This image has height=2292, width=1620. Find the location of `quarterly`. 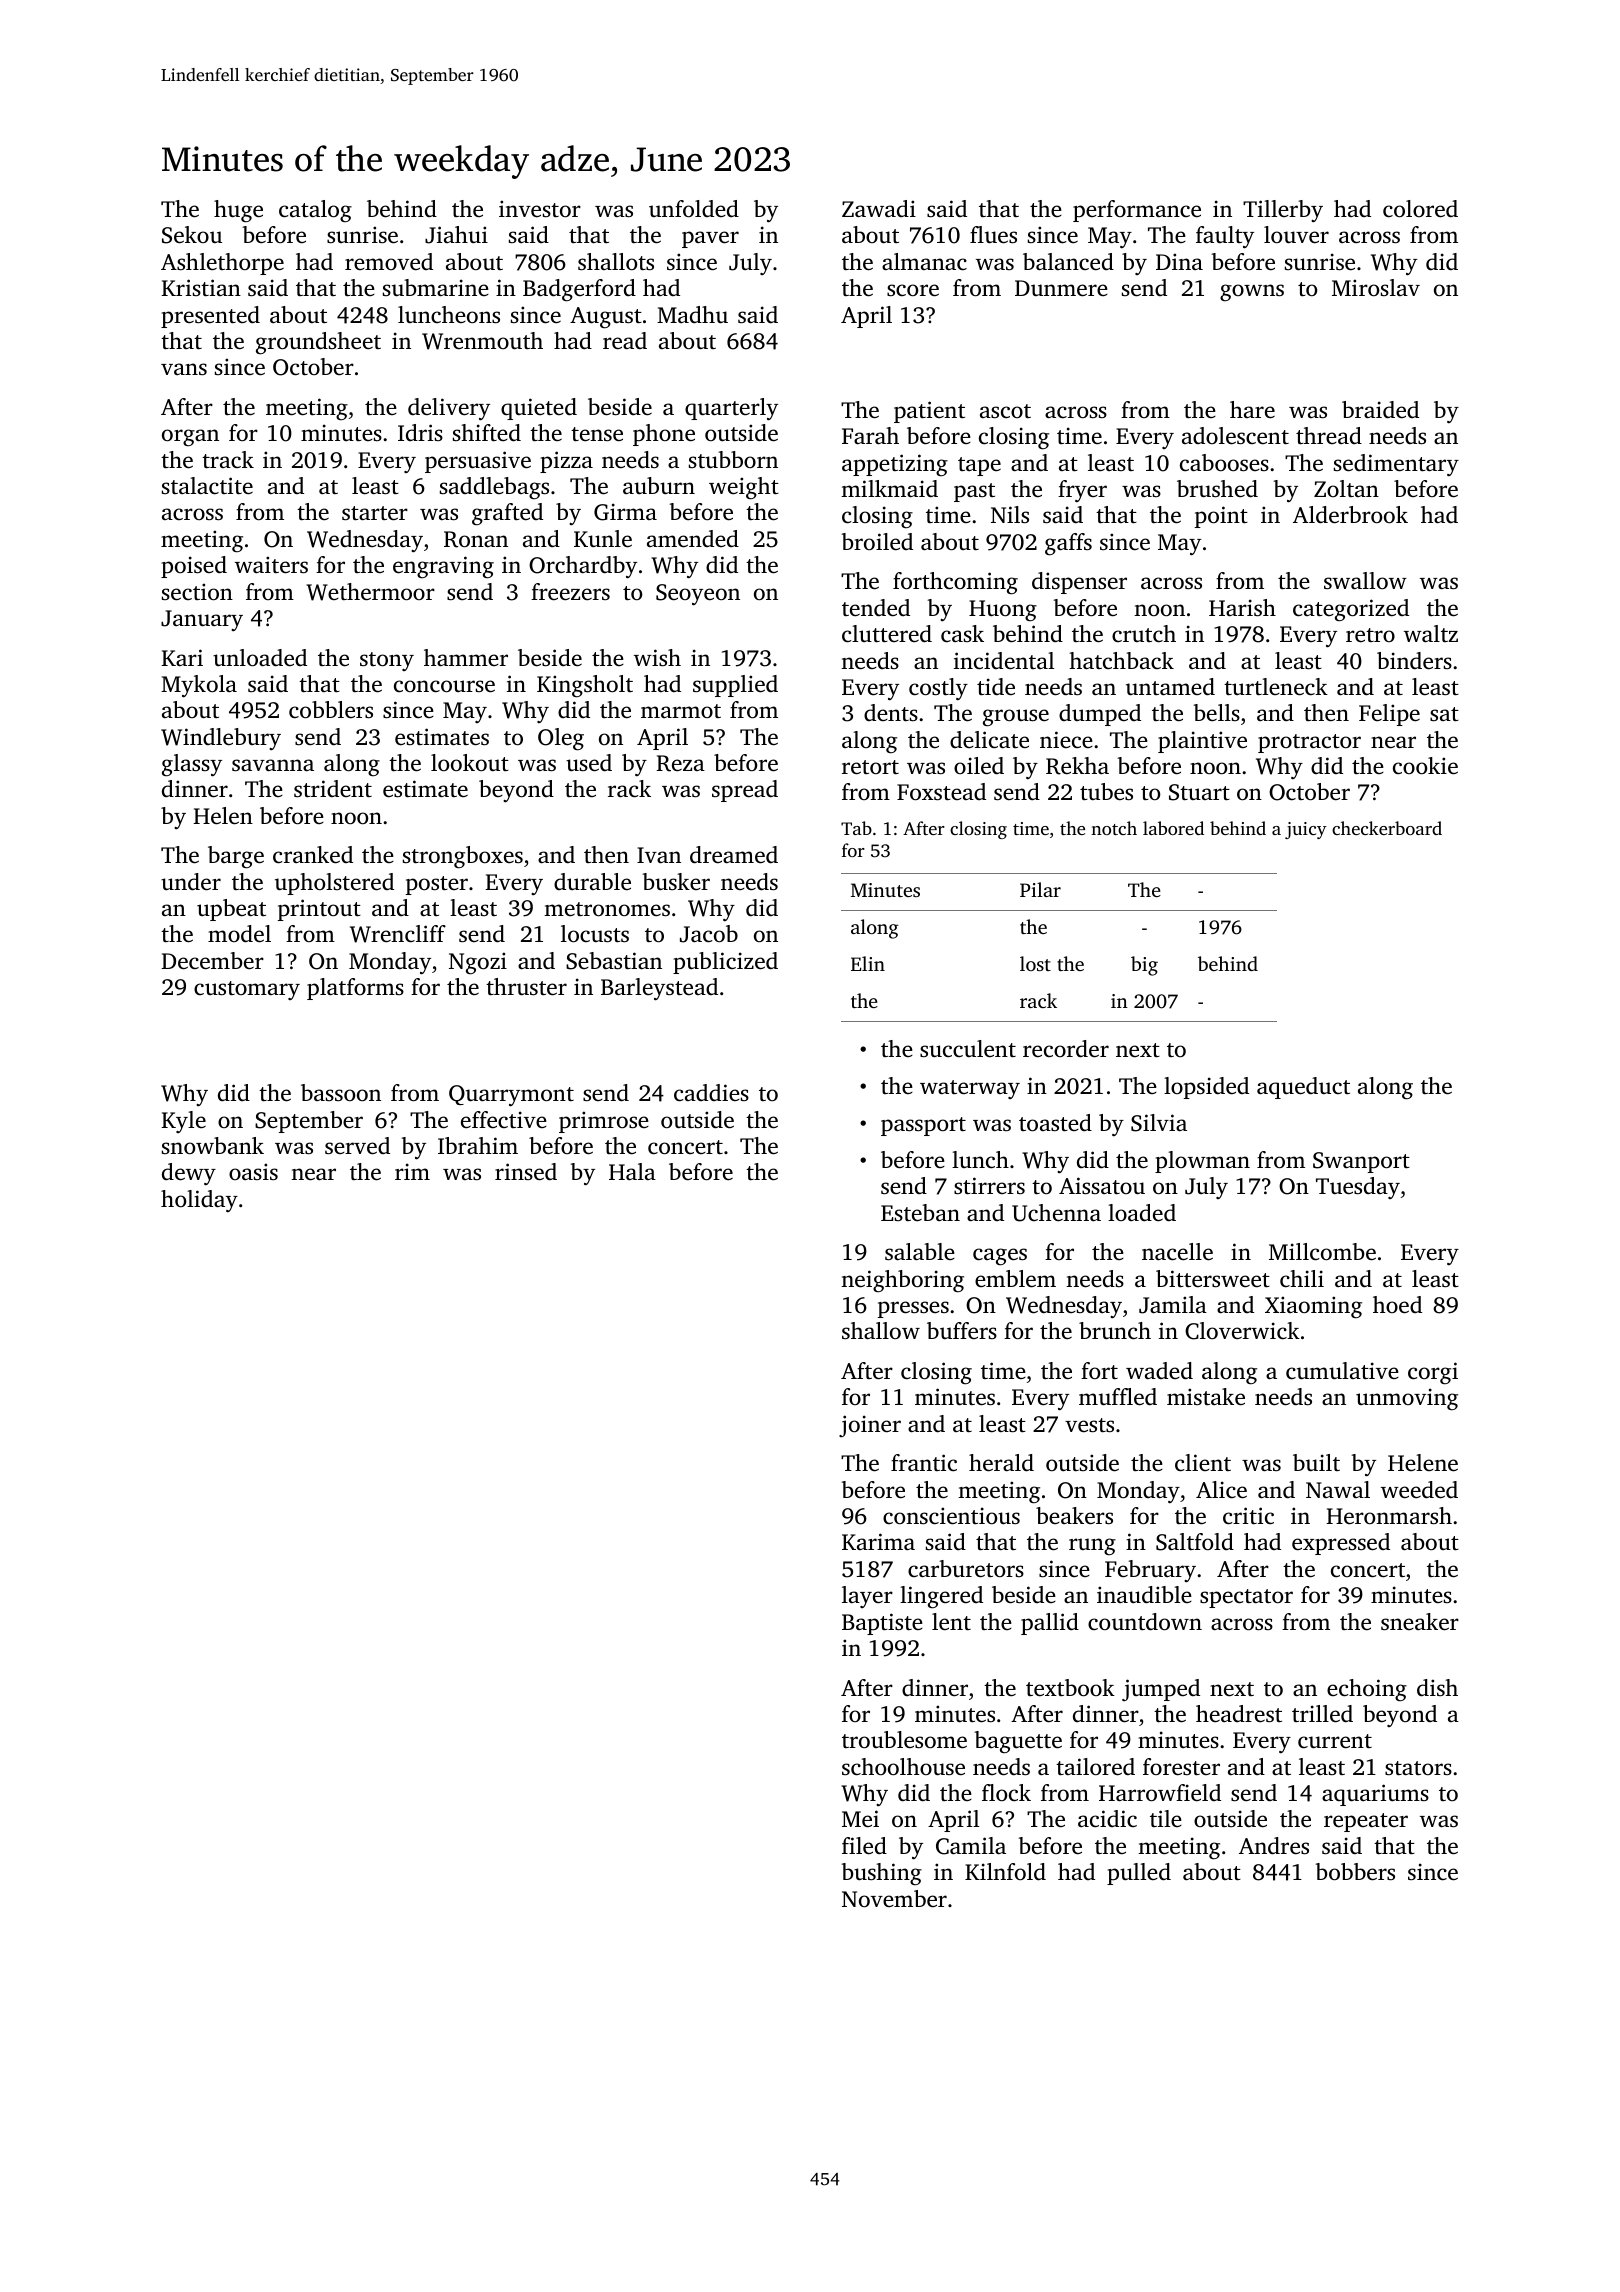

quarterly is located at coordinates (731, 409).
